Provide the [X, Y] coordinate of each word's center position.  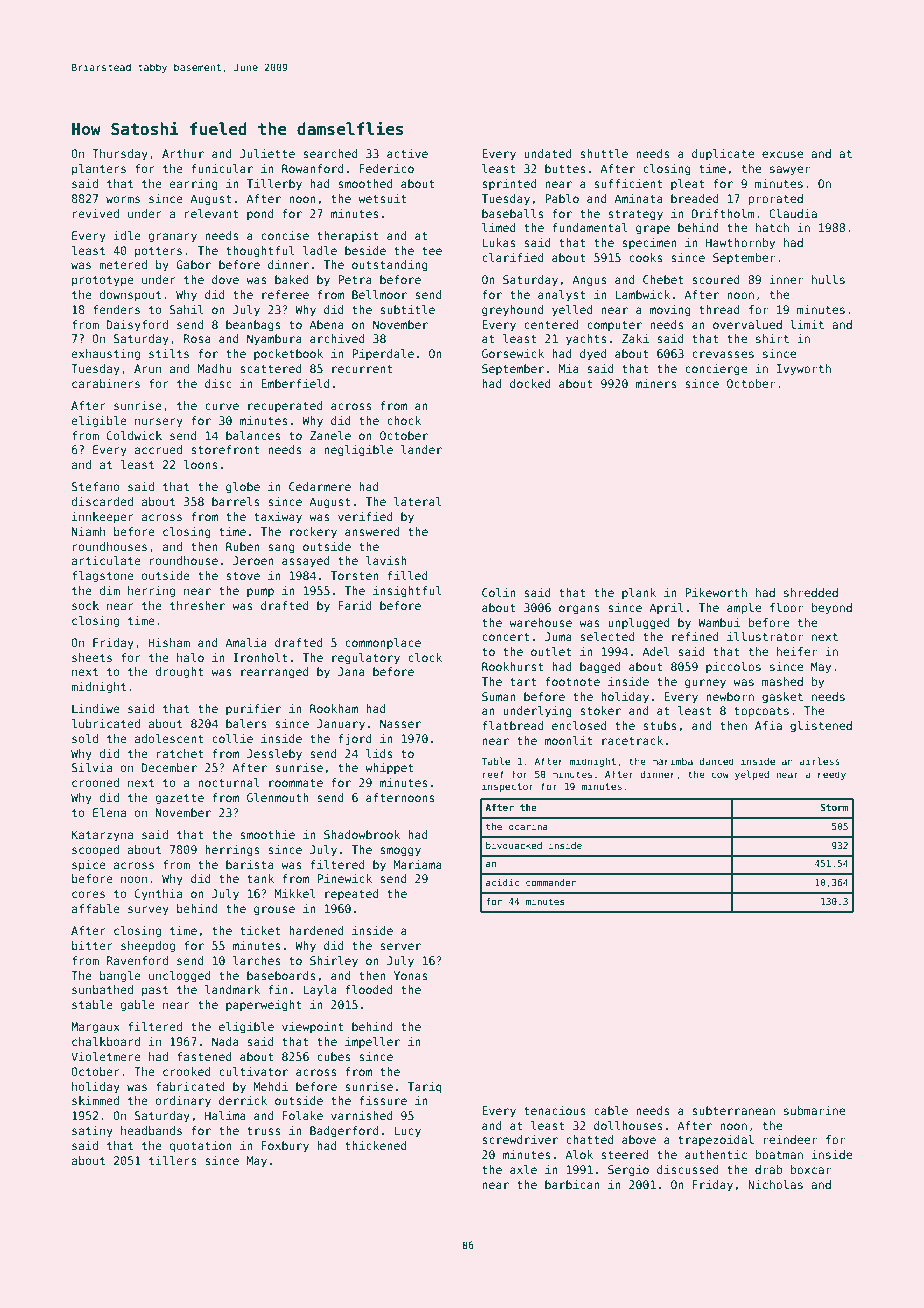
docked [530, 383]
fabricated [190, 1086]
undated [548, 153]
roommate [296, 783]
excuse [782, 154]
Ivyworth [804, 370]
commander [551, 882]
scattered [271, 368]
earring [194, 185]
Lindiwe [96, 708]
